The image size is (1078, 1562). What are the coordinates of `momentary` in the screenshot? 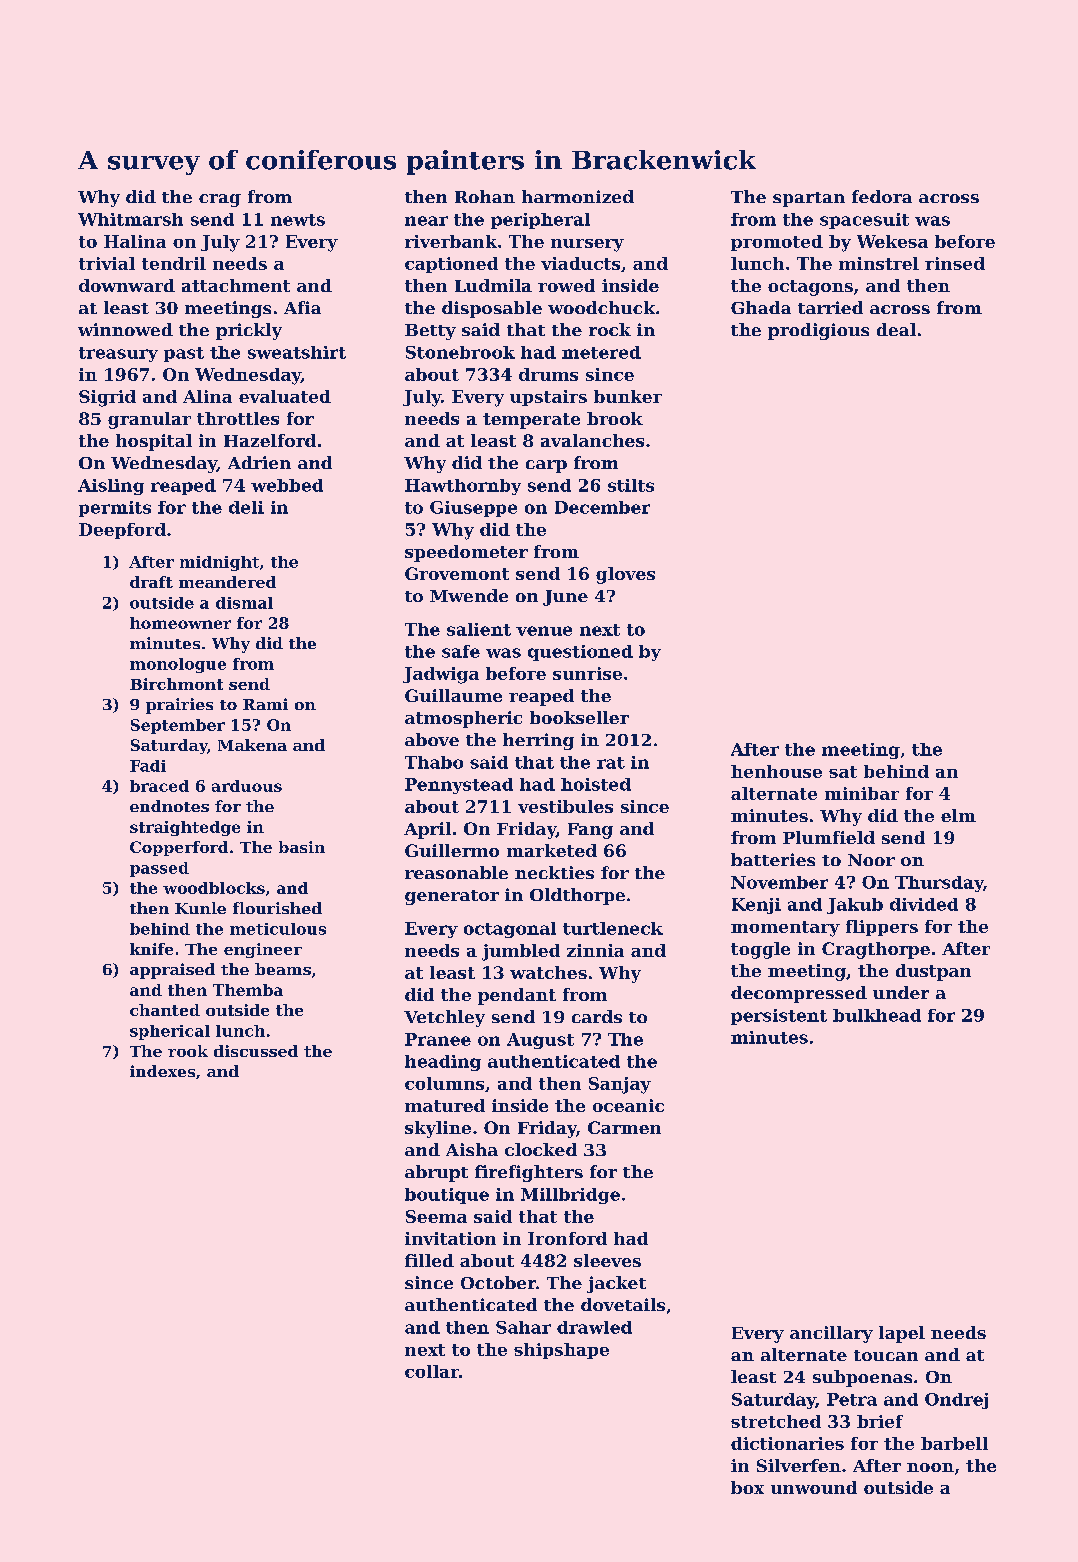 It's located at (785, 929).
